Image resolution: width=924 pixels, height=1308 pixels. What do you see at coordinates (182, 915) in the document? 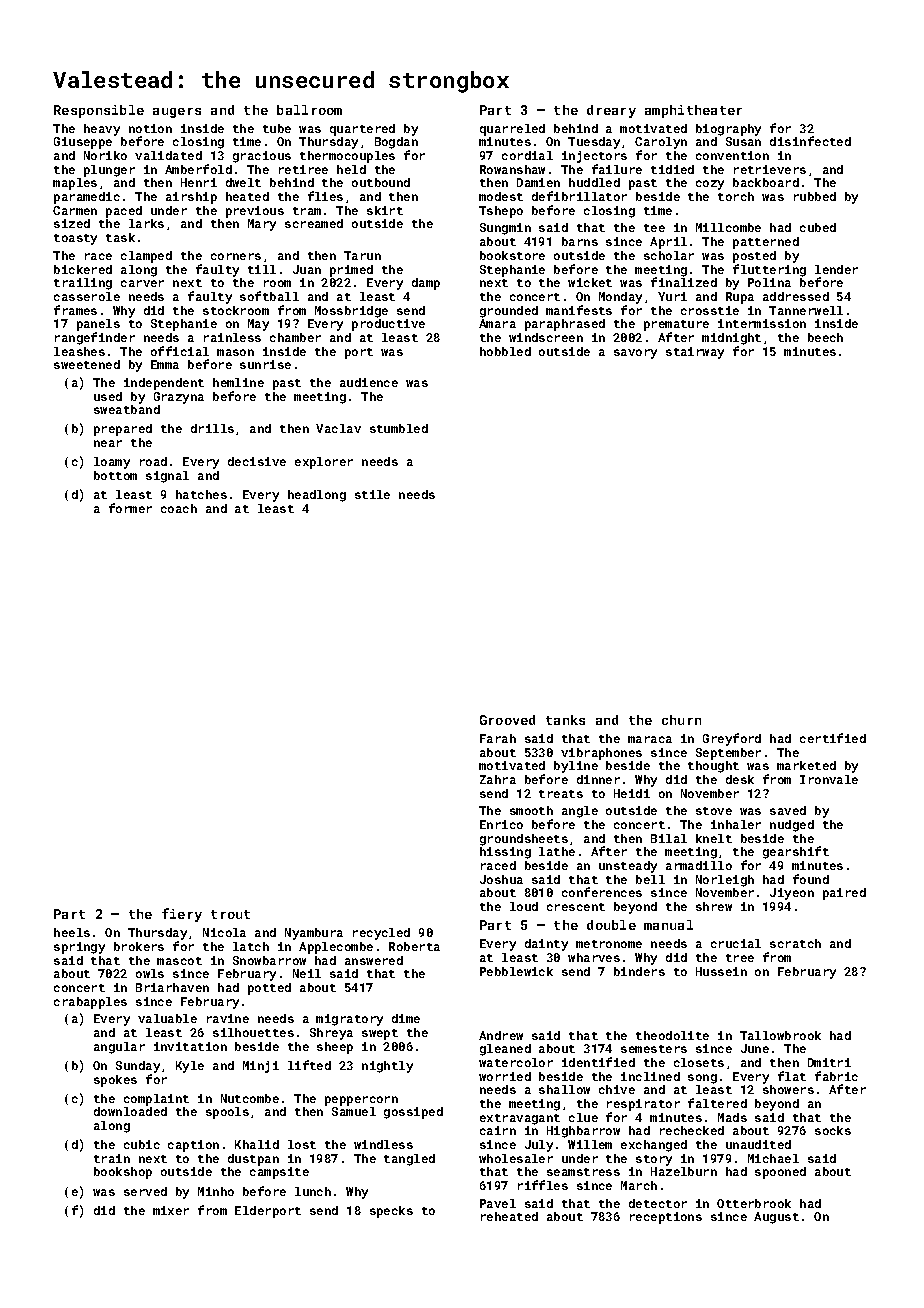
I see `fiery` at bounding box center [182, 915].
